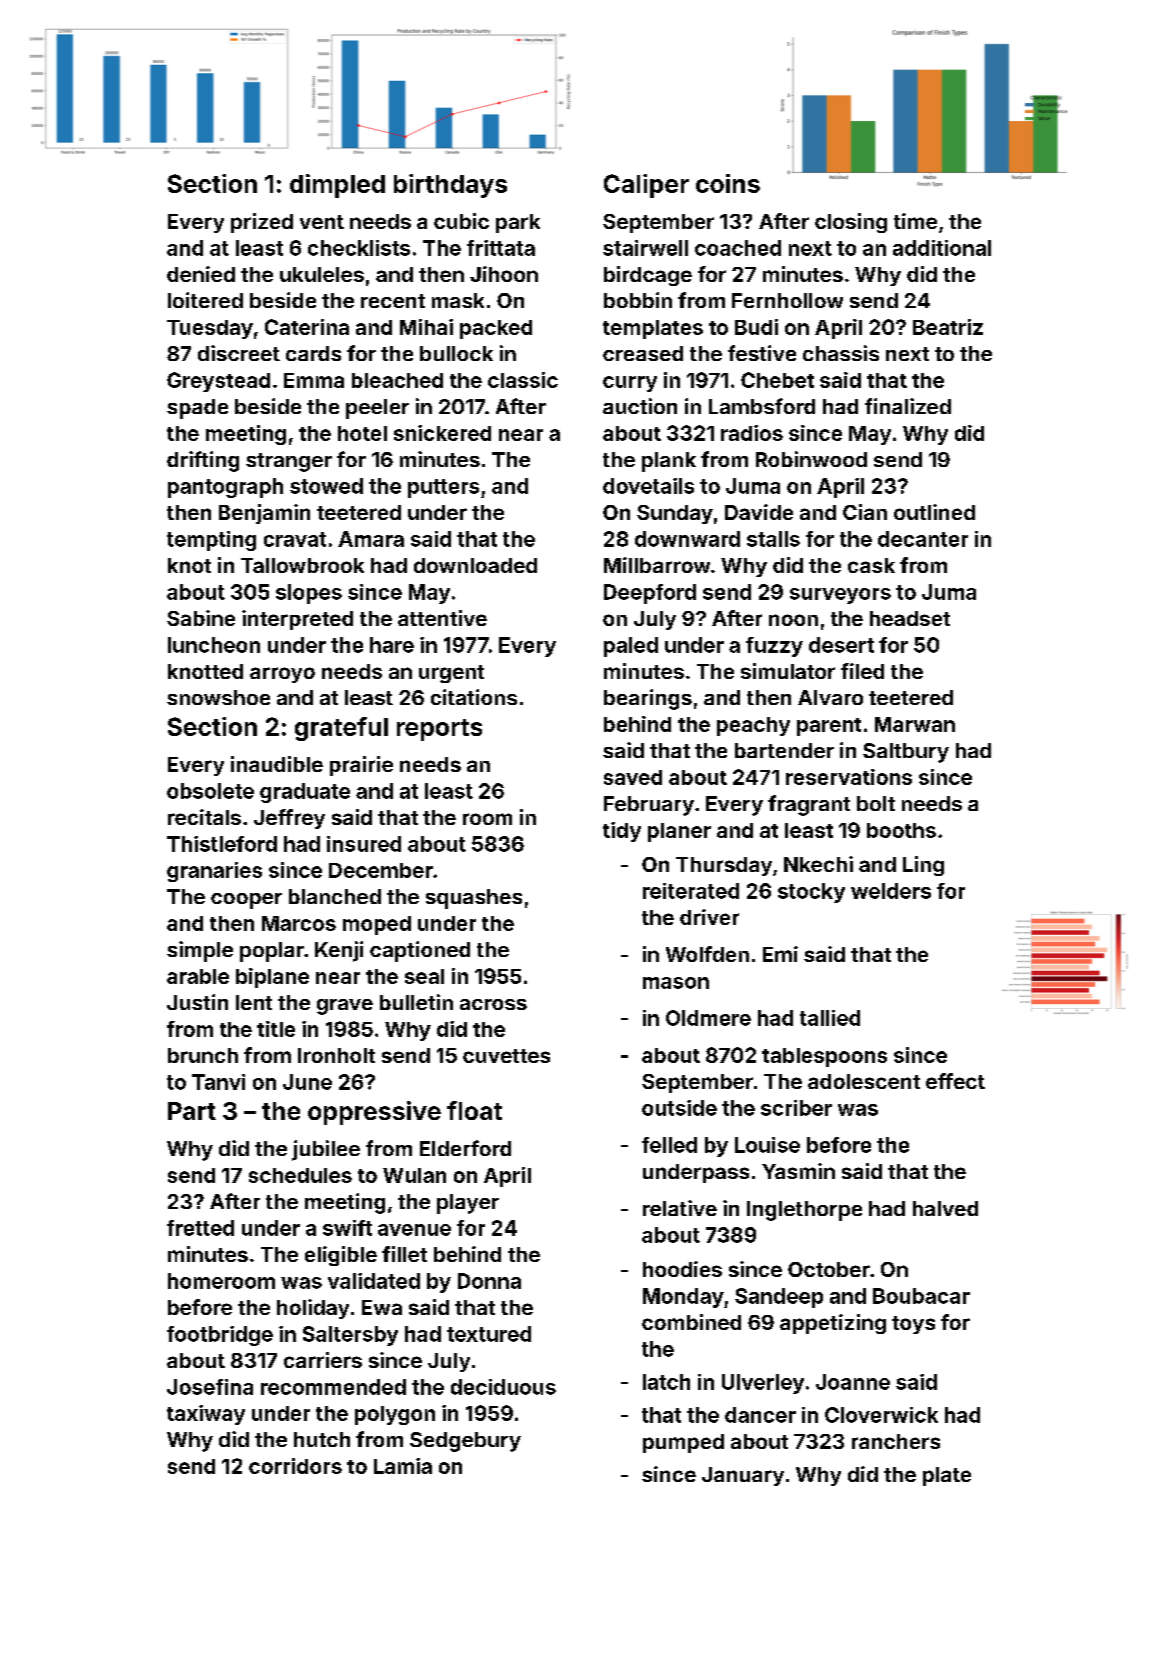 This screenshot has height=1654, width=1165. I want to click on Caliper, so click(646, 186).
